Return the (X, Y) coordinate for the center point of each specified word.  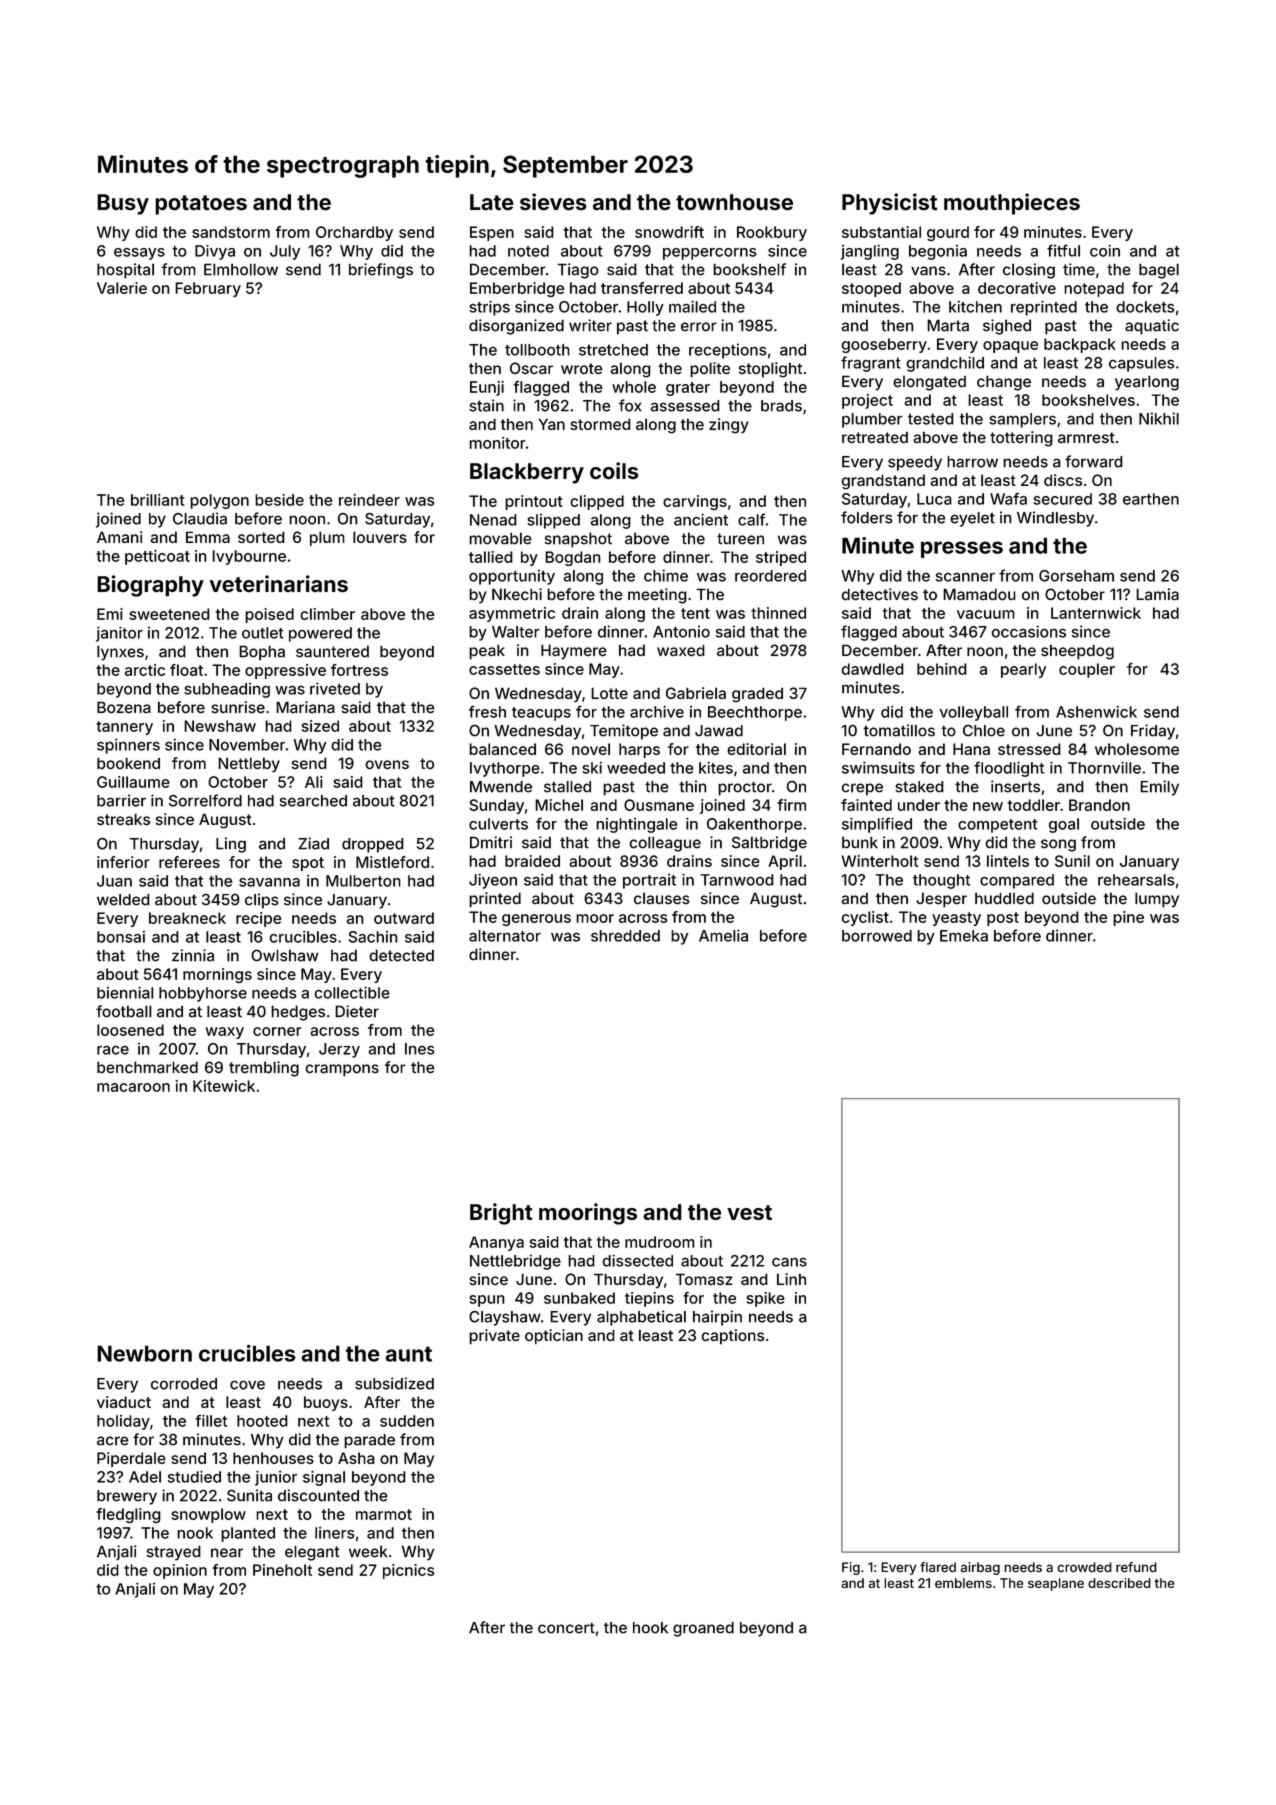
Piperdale (131, 1459)
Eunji (487, 388)
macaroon (133, 1087)
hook (650, 1628)
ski (592, 768)
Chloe (984, 731)
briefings (381, 271)
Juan (114, 881)
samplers (1022, 420)
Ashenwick (1096, 712)
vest (749, 1212)
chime (666, 575)
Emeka (964, 936)
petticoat (157, 557)
